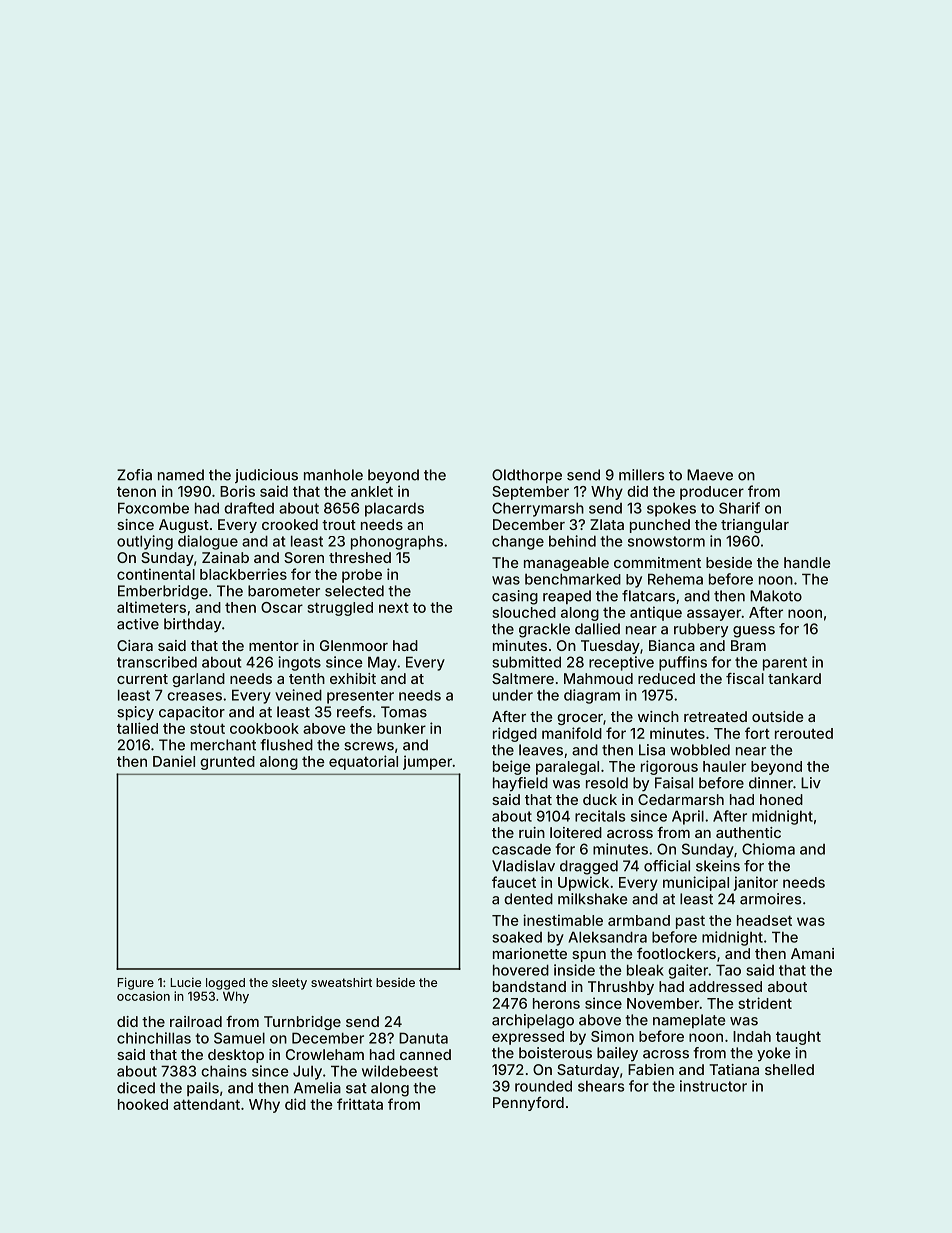 Image resolution: width=952 pixels, height=1233 pixels. What do you see at coordinates (710, 475) in the page?
I see `Maeve` at bounding box center [710, 475].
